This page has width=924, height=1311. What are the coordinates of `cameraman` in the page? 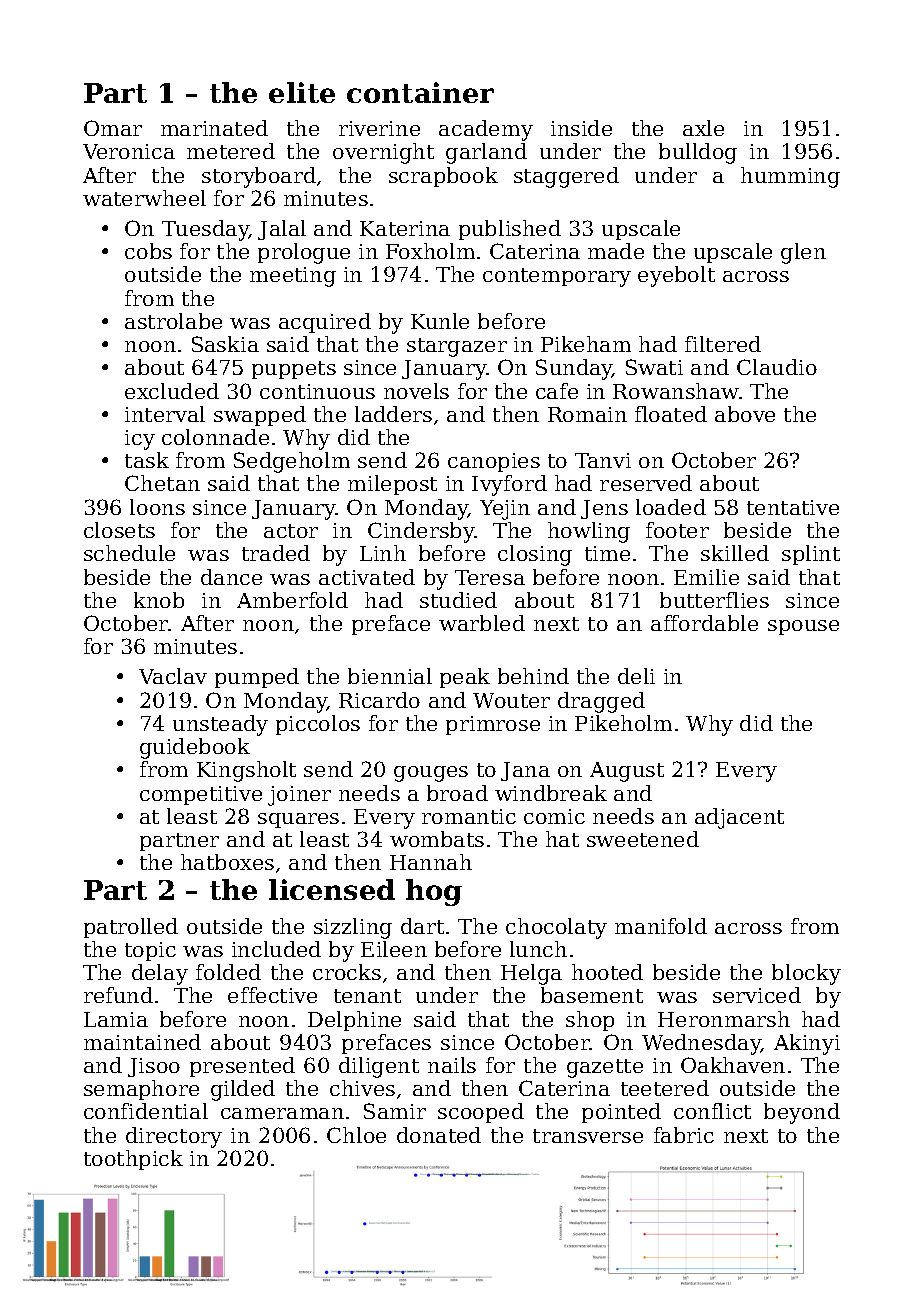 It's located at (282, 1113).
